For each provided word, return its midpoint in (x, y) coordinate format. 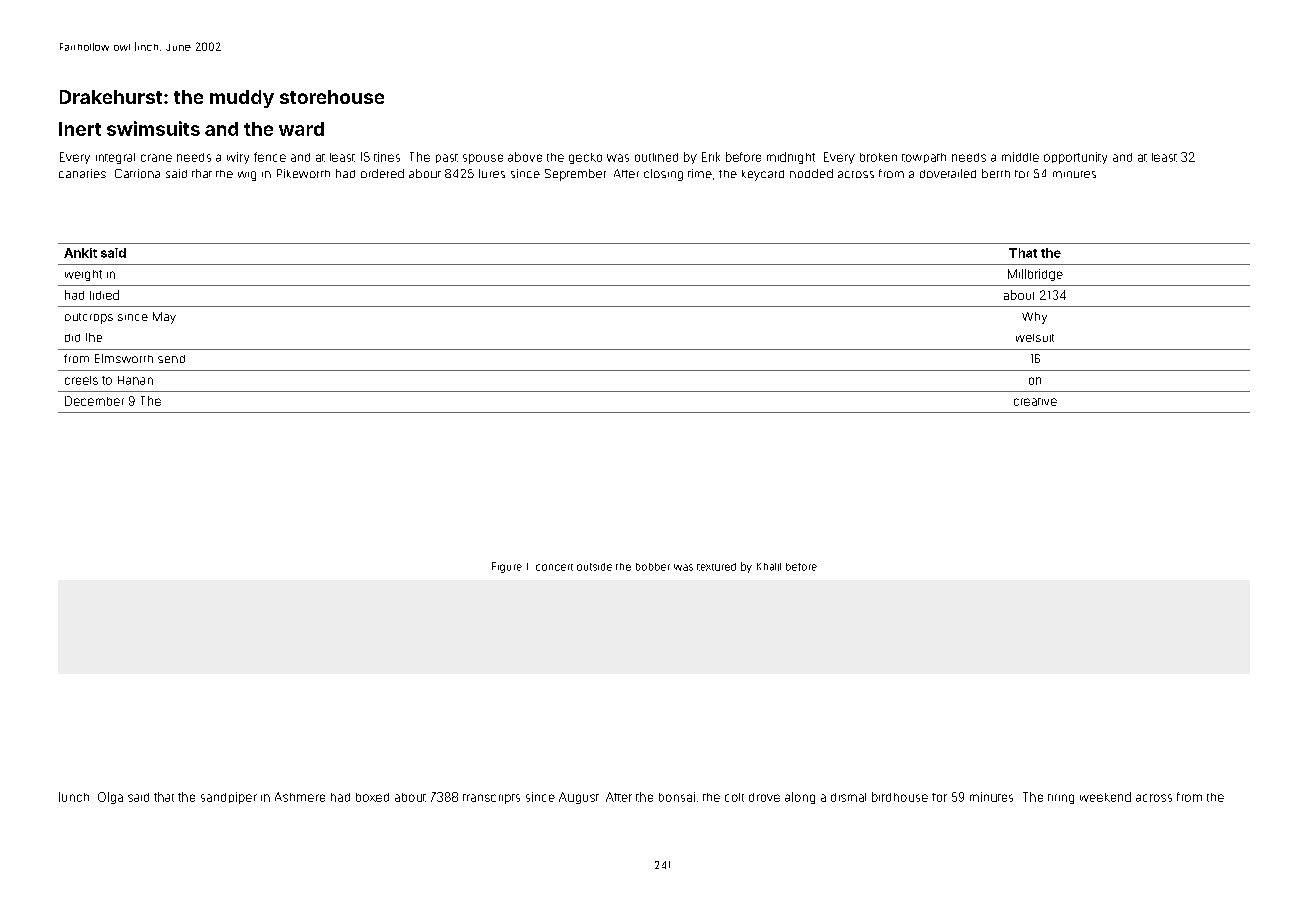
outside (594, 567)
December (94, 401)
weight (83, 275)
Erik (711, 157)
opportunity (1075, 158)
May (164, 318)
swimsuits (153, 128)
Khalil (769, 567)
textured (716, 567)
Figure (507, 567)
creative (1035, 402)
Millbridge (1035, 275)
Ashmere (300, 797)
